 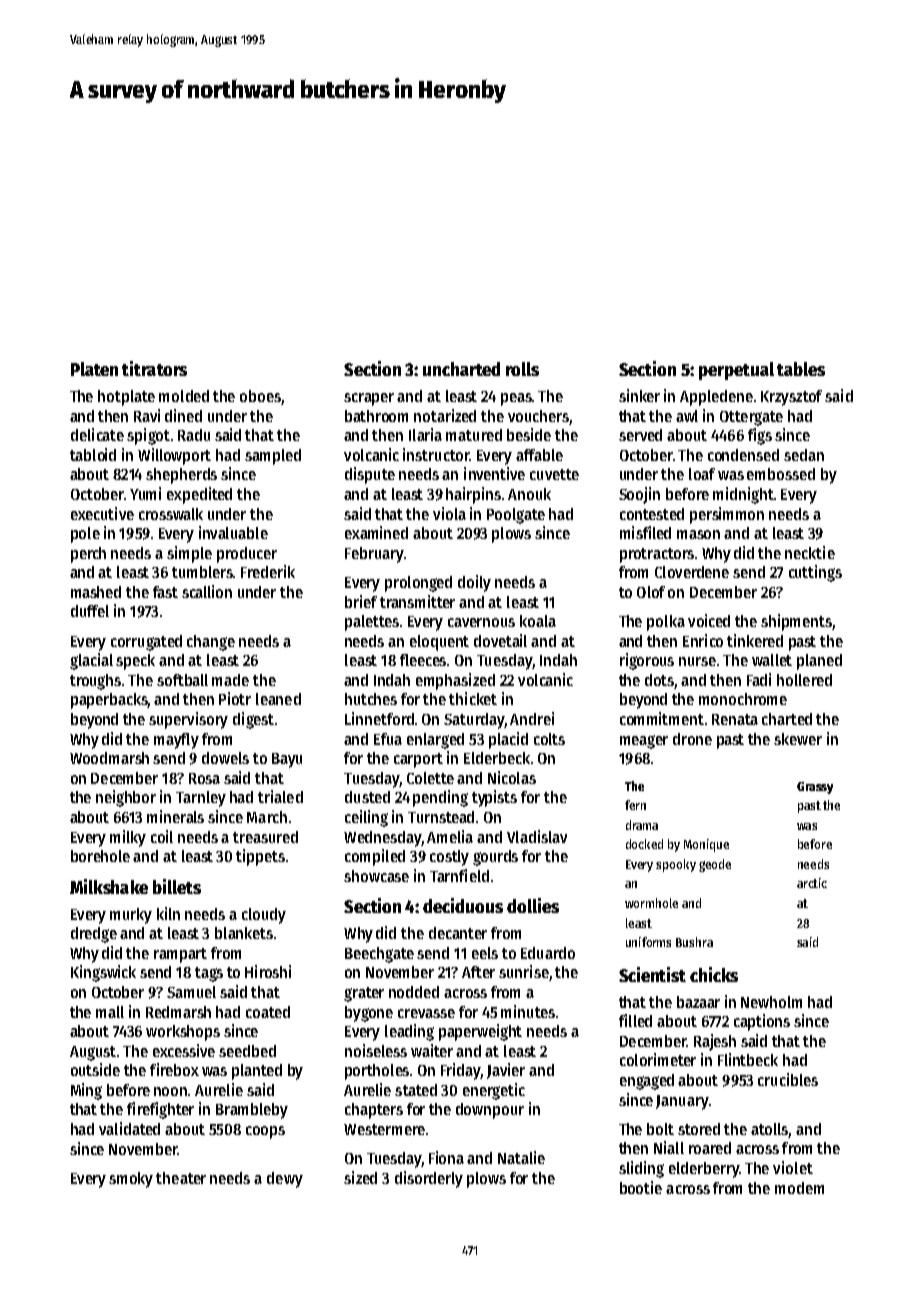 What do you see at coordinates (529, 494) in the page?
I see `Anouk` at bounding box center [529, 494].
